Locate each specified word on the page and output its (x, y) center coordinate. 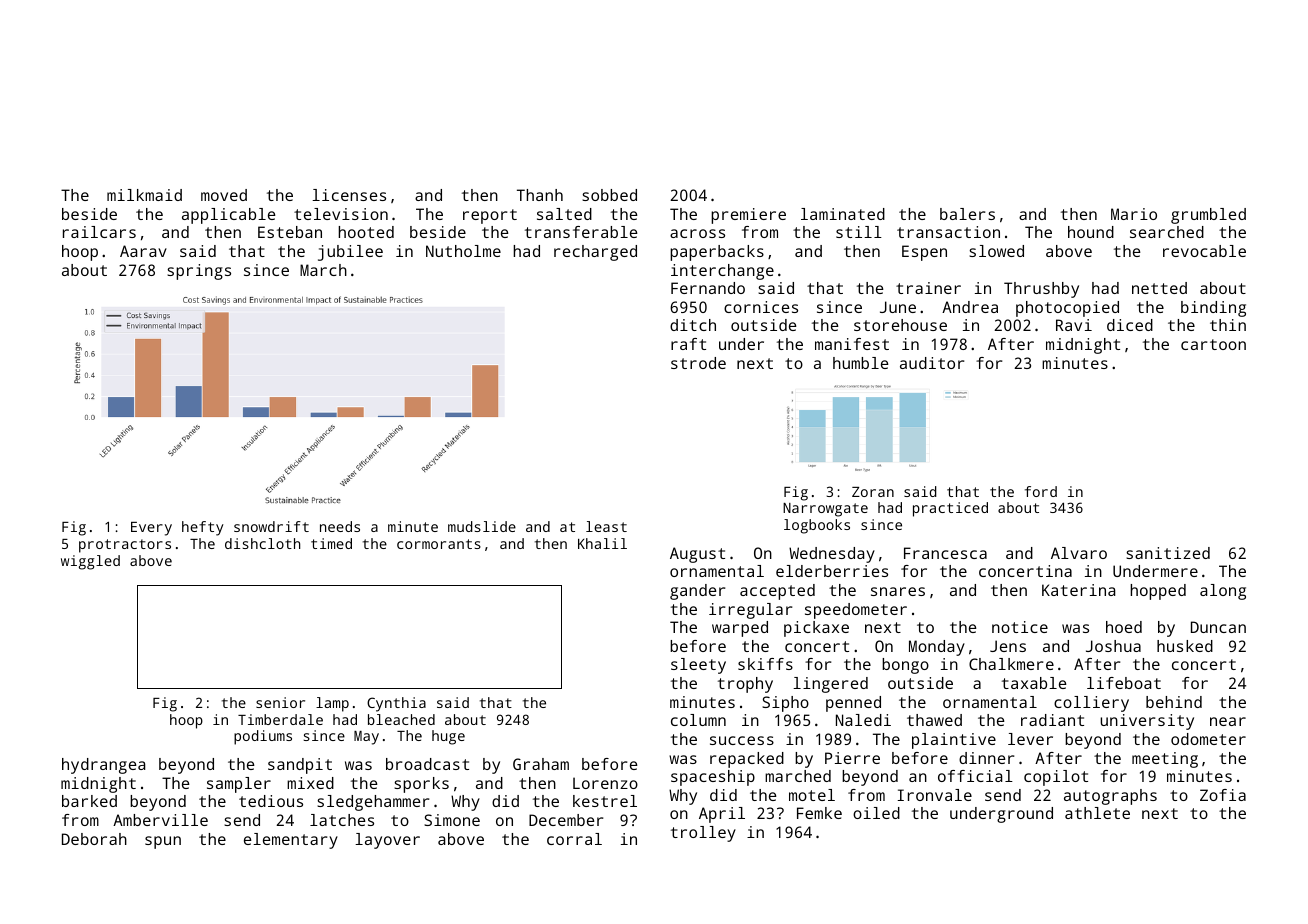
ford (1041, 491)
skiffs (765, 664)
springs (199, 272)
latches (342, 820)
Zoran (873, 492)
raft (688, 344)
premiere (748, 216)
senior (280, 702)
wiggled (90, 562)
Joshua (1113, 646)
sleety (698, 666)
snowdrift (271, 526)
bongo (905, 666)
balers (967, 214)
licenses (349, 195)
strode (698, 363)
